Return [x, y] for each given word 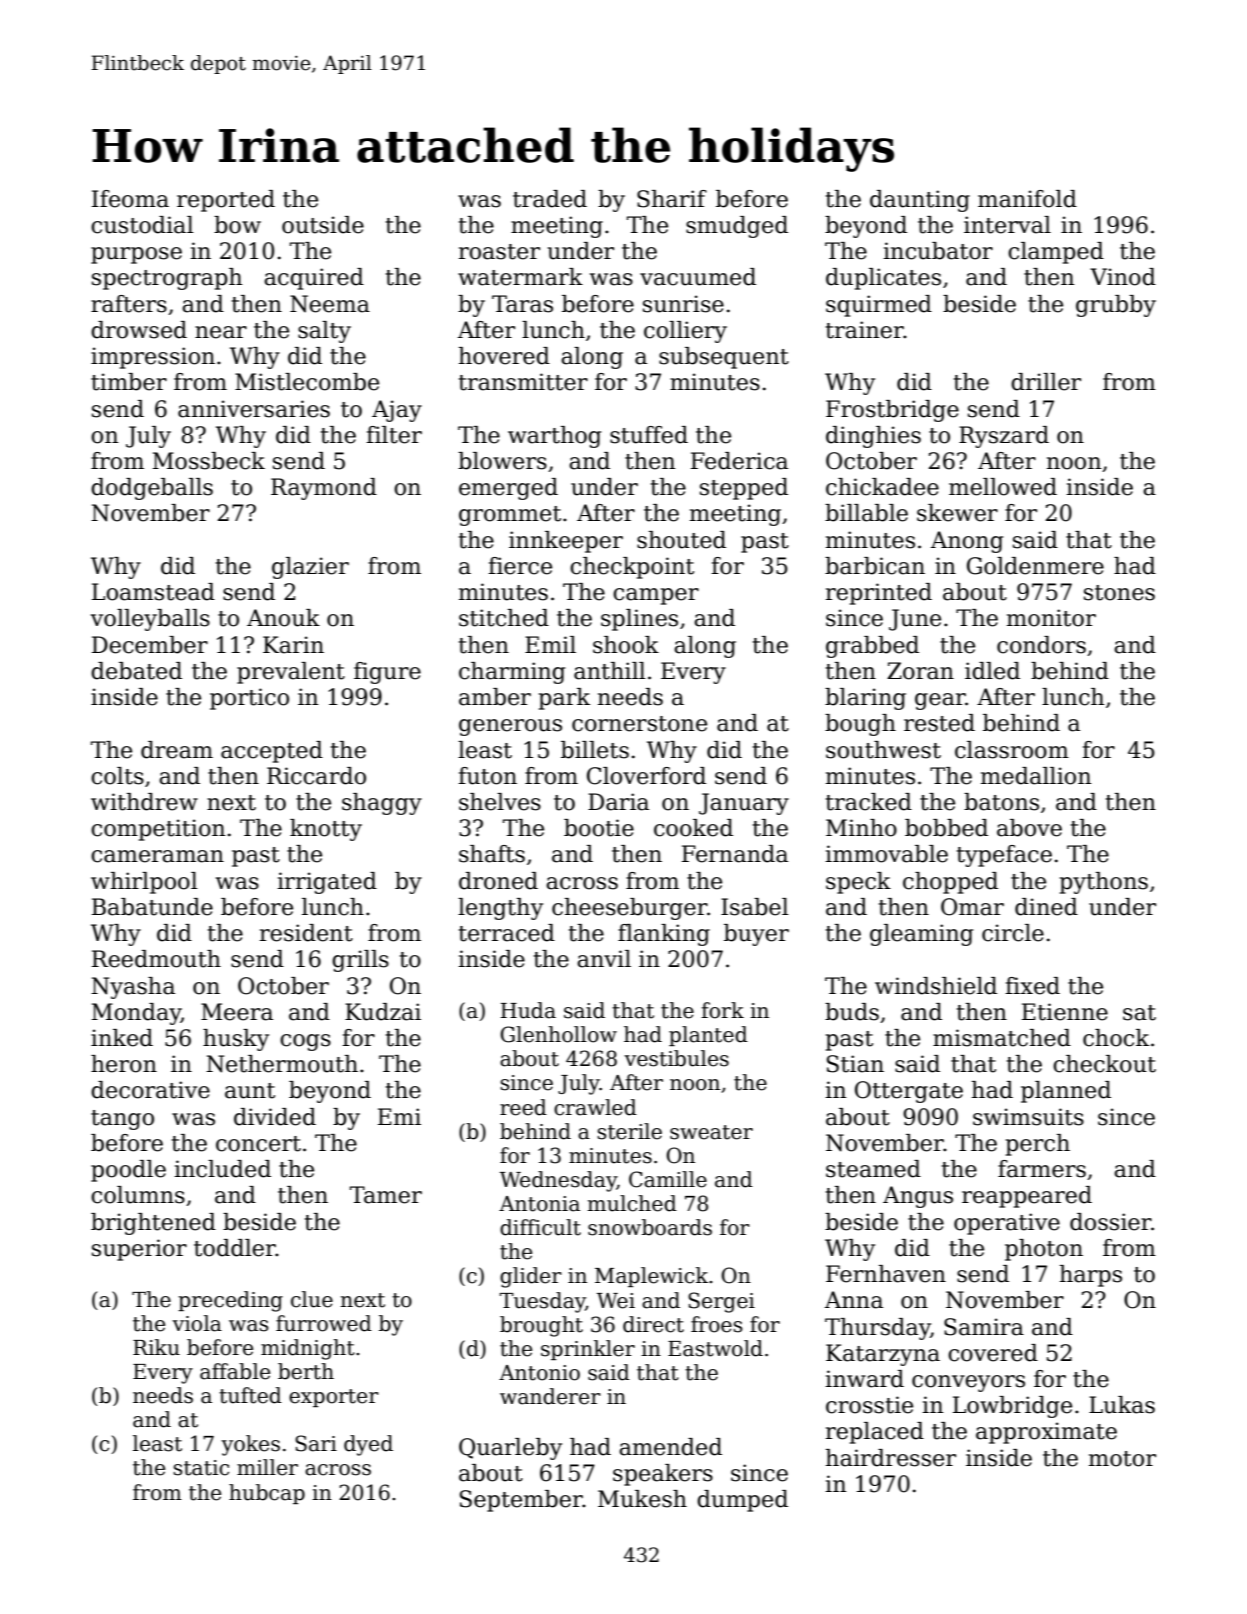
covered [993, 1353]
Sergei [721, 1302]
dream [177, 750]
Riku [156, 1347]
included [222, 1169]
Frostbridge [892, 411]
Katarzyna [883, 1355]
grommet [510, 516]
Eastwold [715, 1348]
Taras [522, 304]
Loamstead [153, 592]
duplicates [883, 279]
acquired [314, 279]
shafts [492, 854]
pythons [1104, 883]
